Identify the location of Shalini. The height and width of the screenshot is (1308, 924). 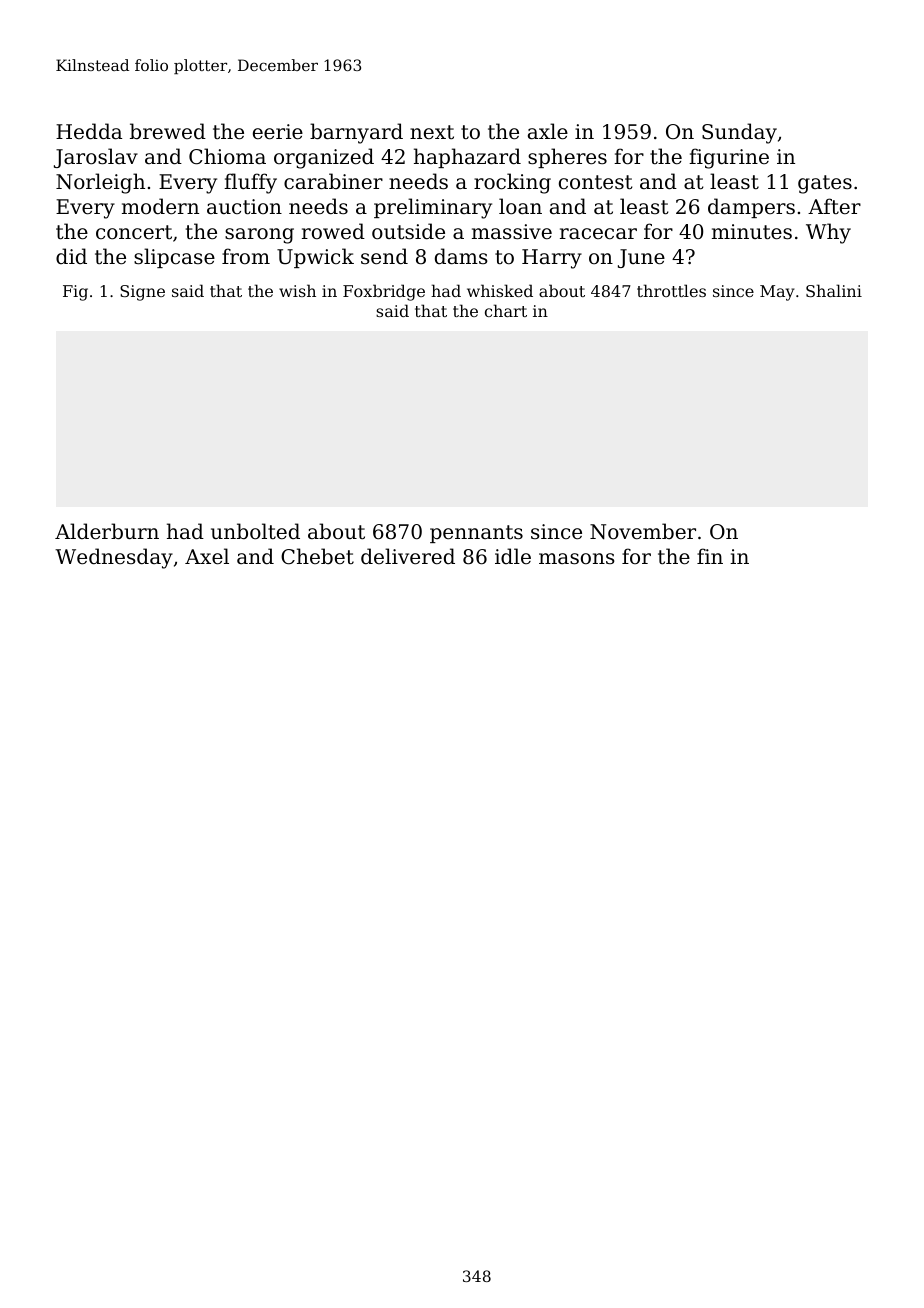
(834, 290).
